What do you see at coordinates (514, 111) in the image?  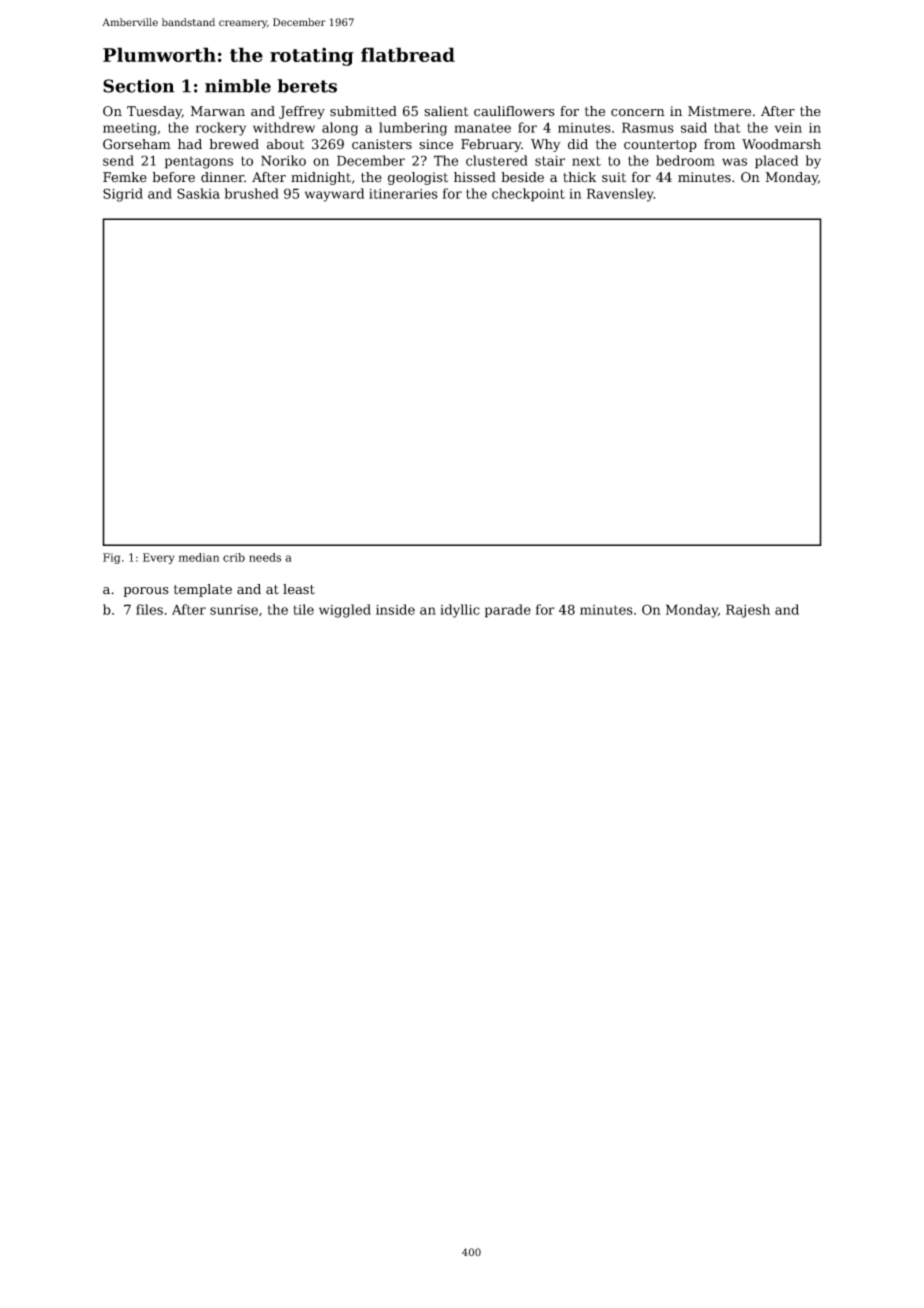 I see `cauliflowers` at bounding box center [514, 111].
